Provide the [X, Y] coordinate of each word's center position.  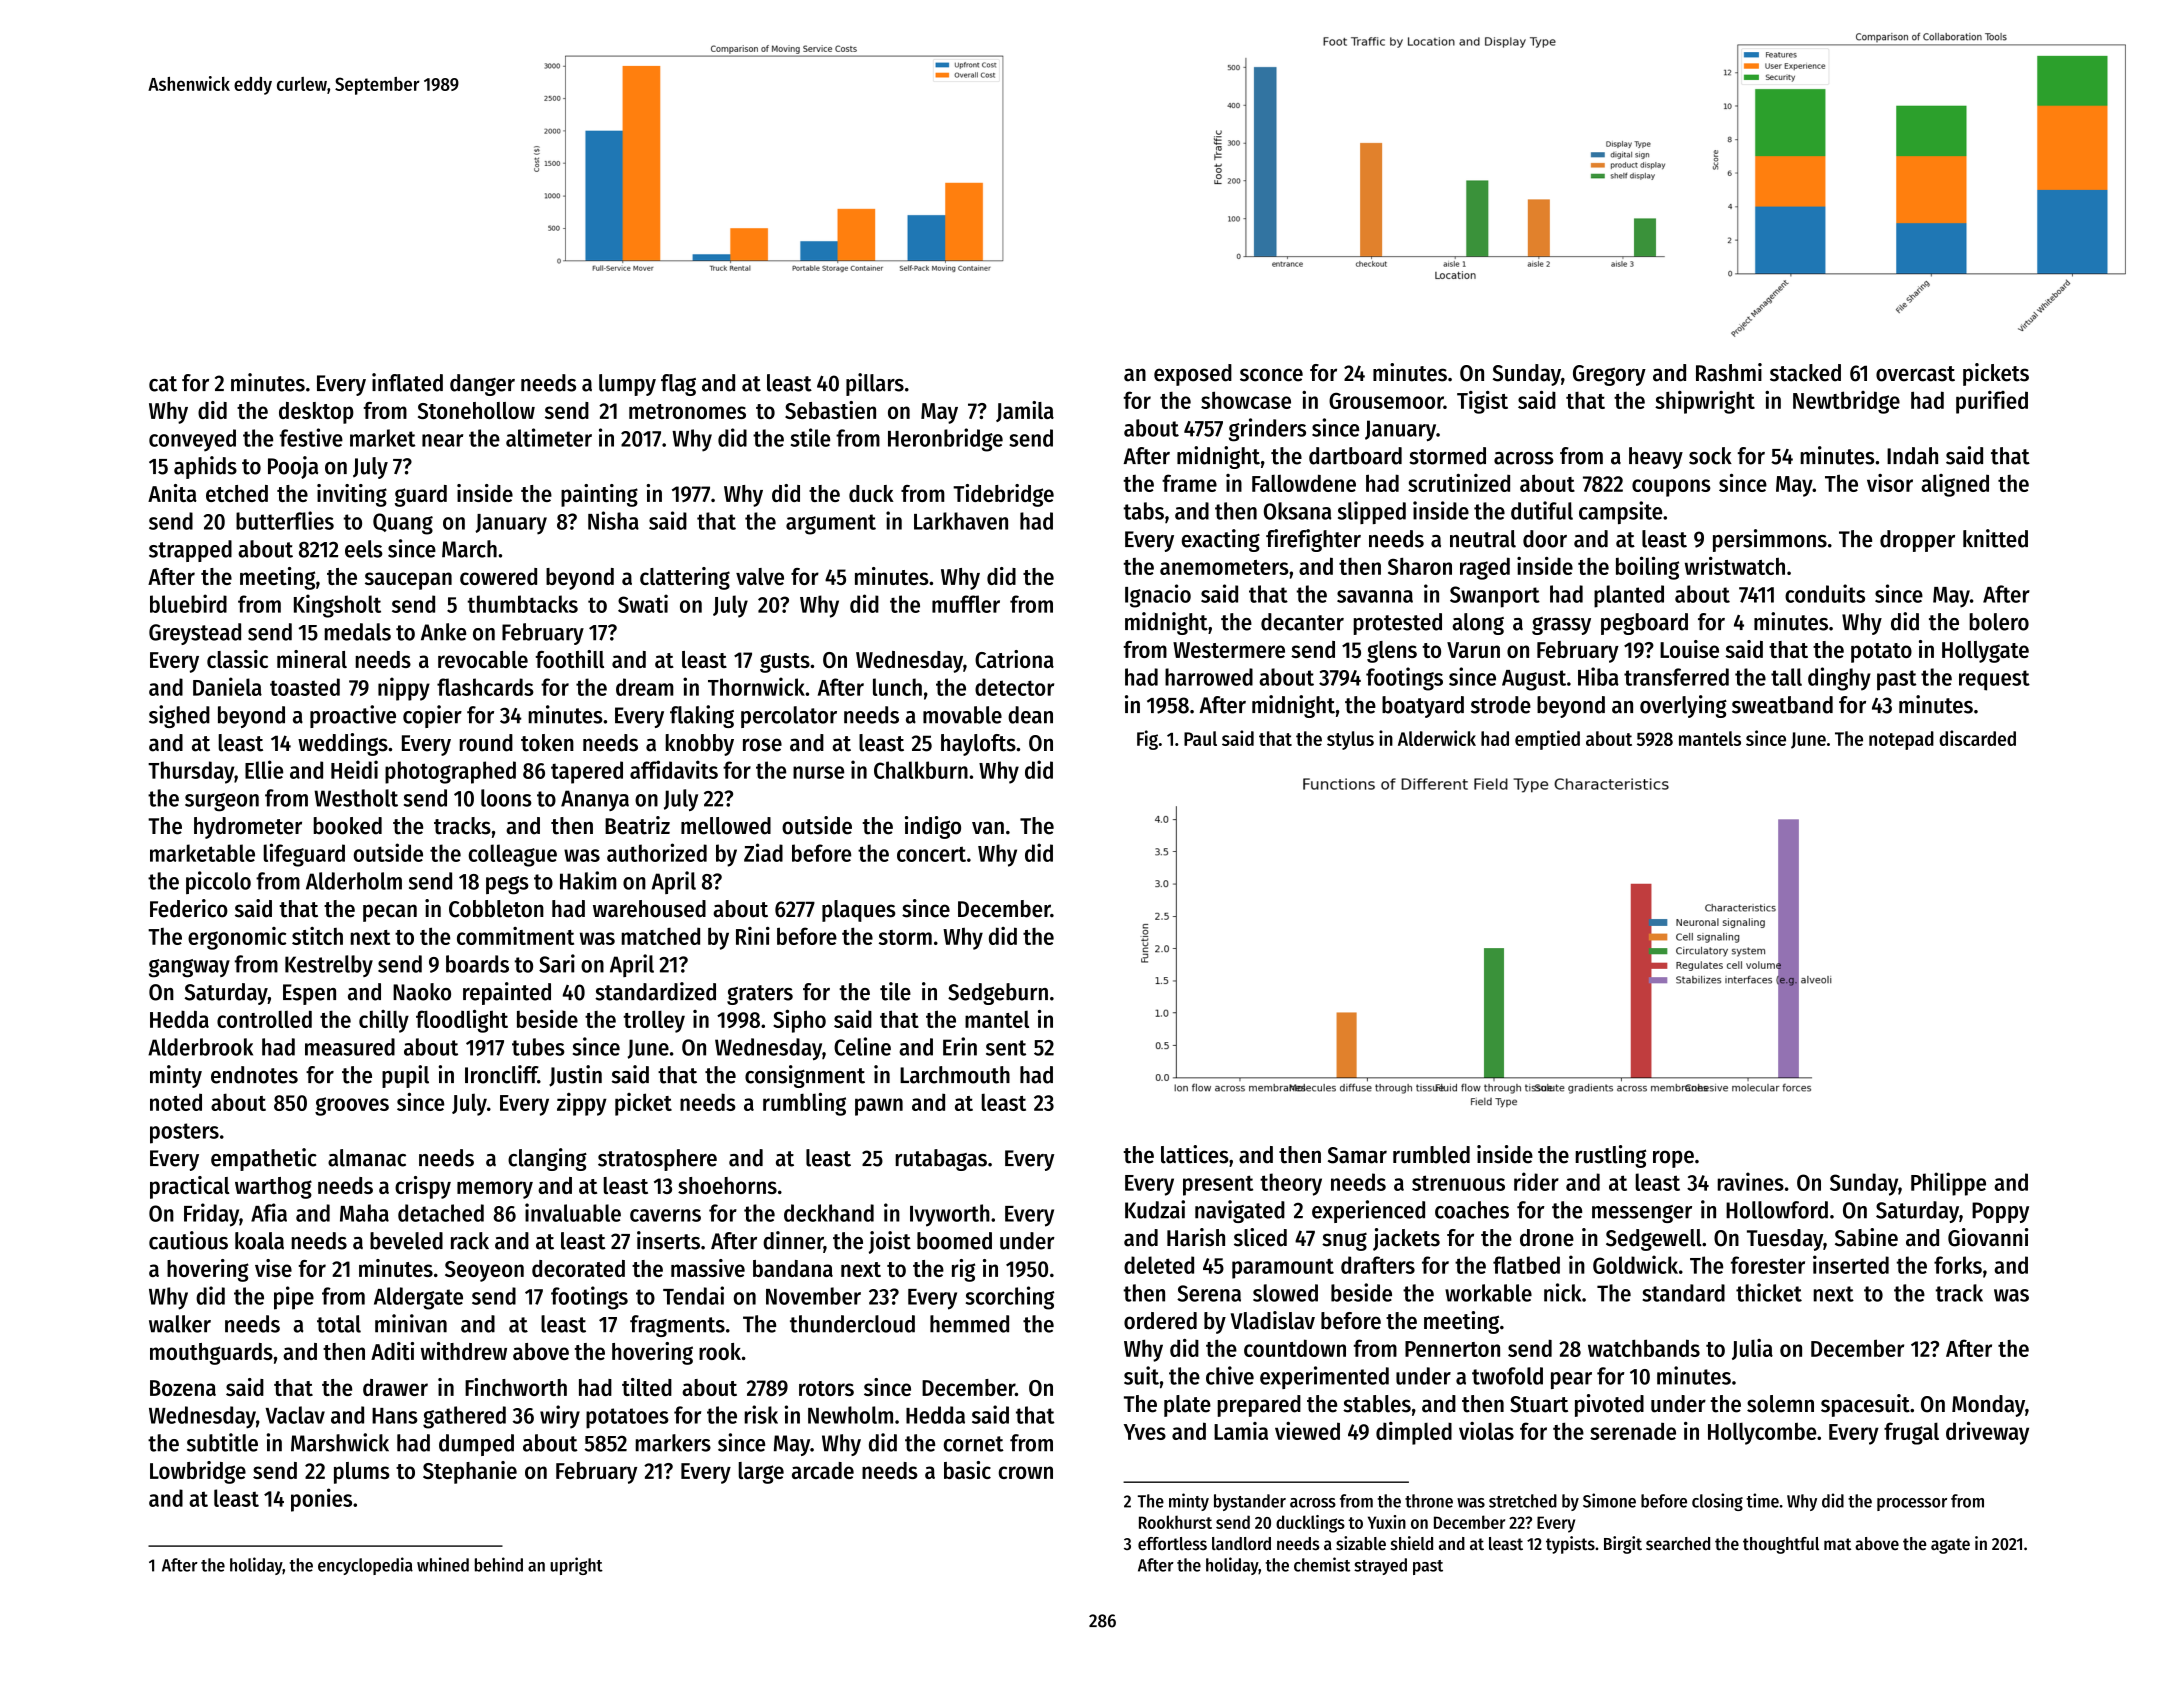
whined [443, 1564]
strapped [190, 551]
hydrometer [248, 828]
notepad [1901, 740]
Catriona [1014, 659]
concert [931, 854]
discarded [1977, 738]
